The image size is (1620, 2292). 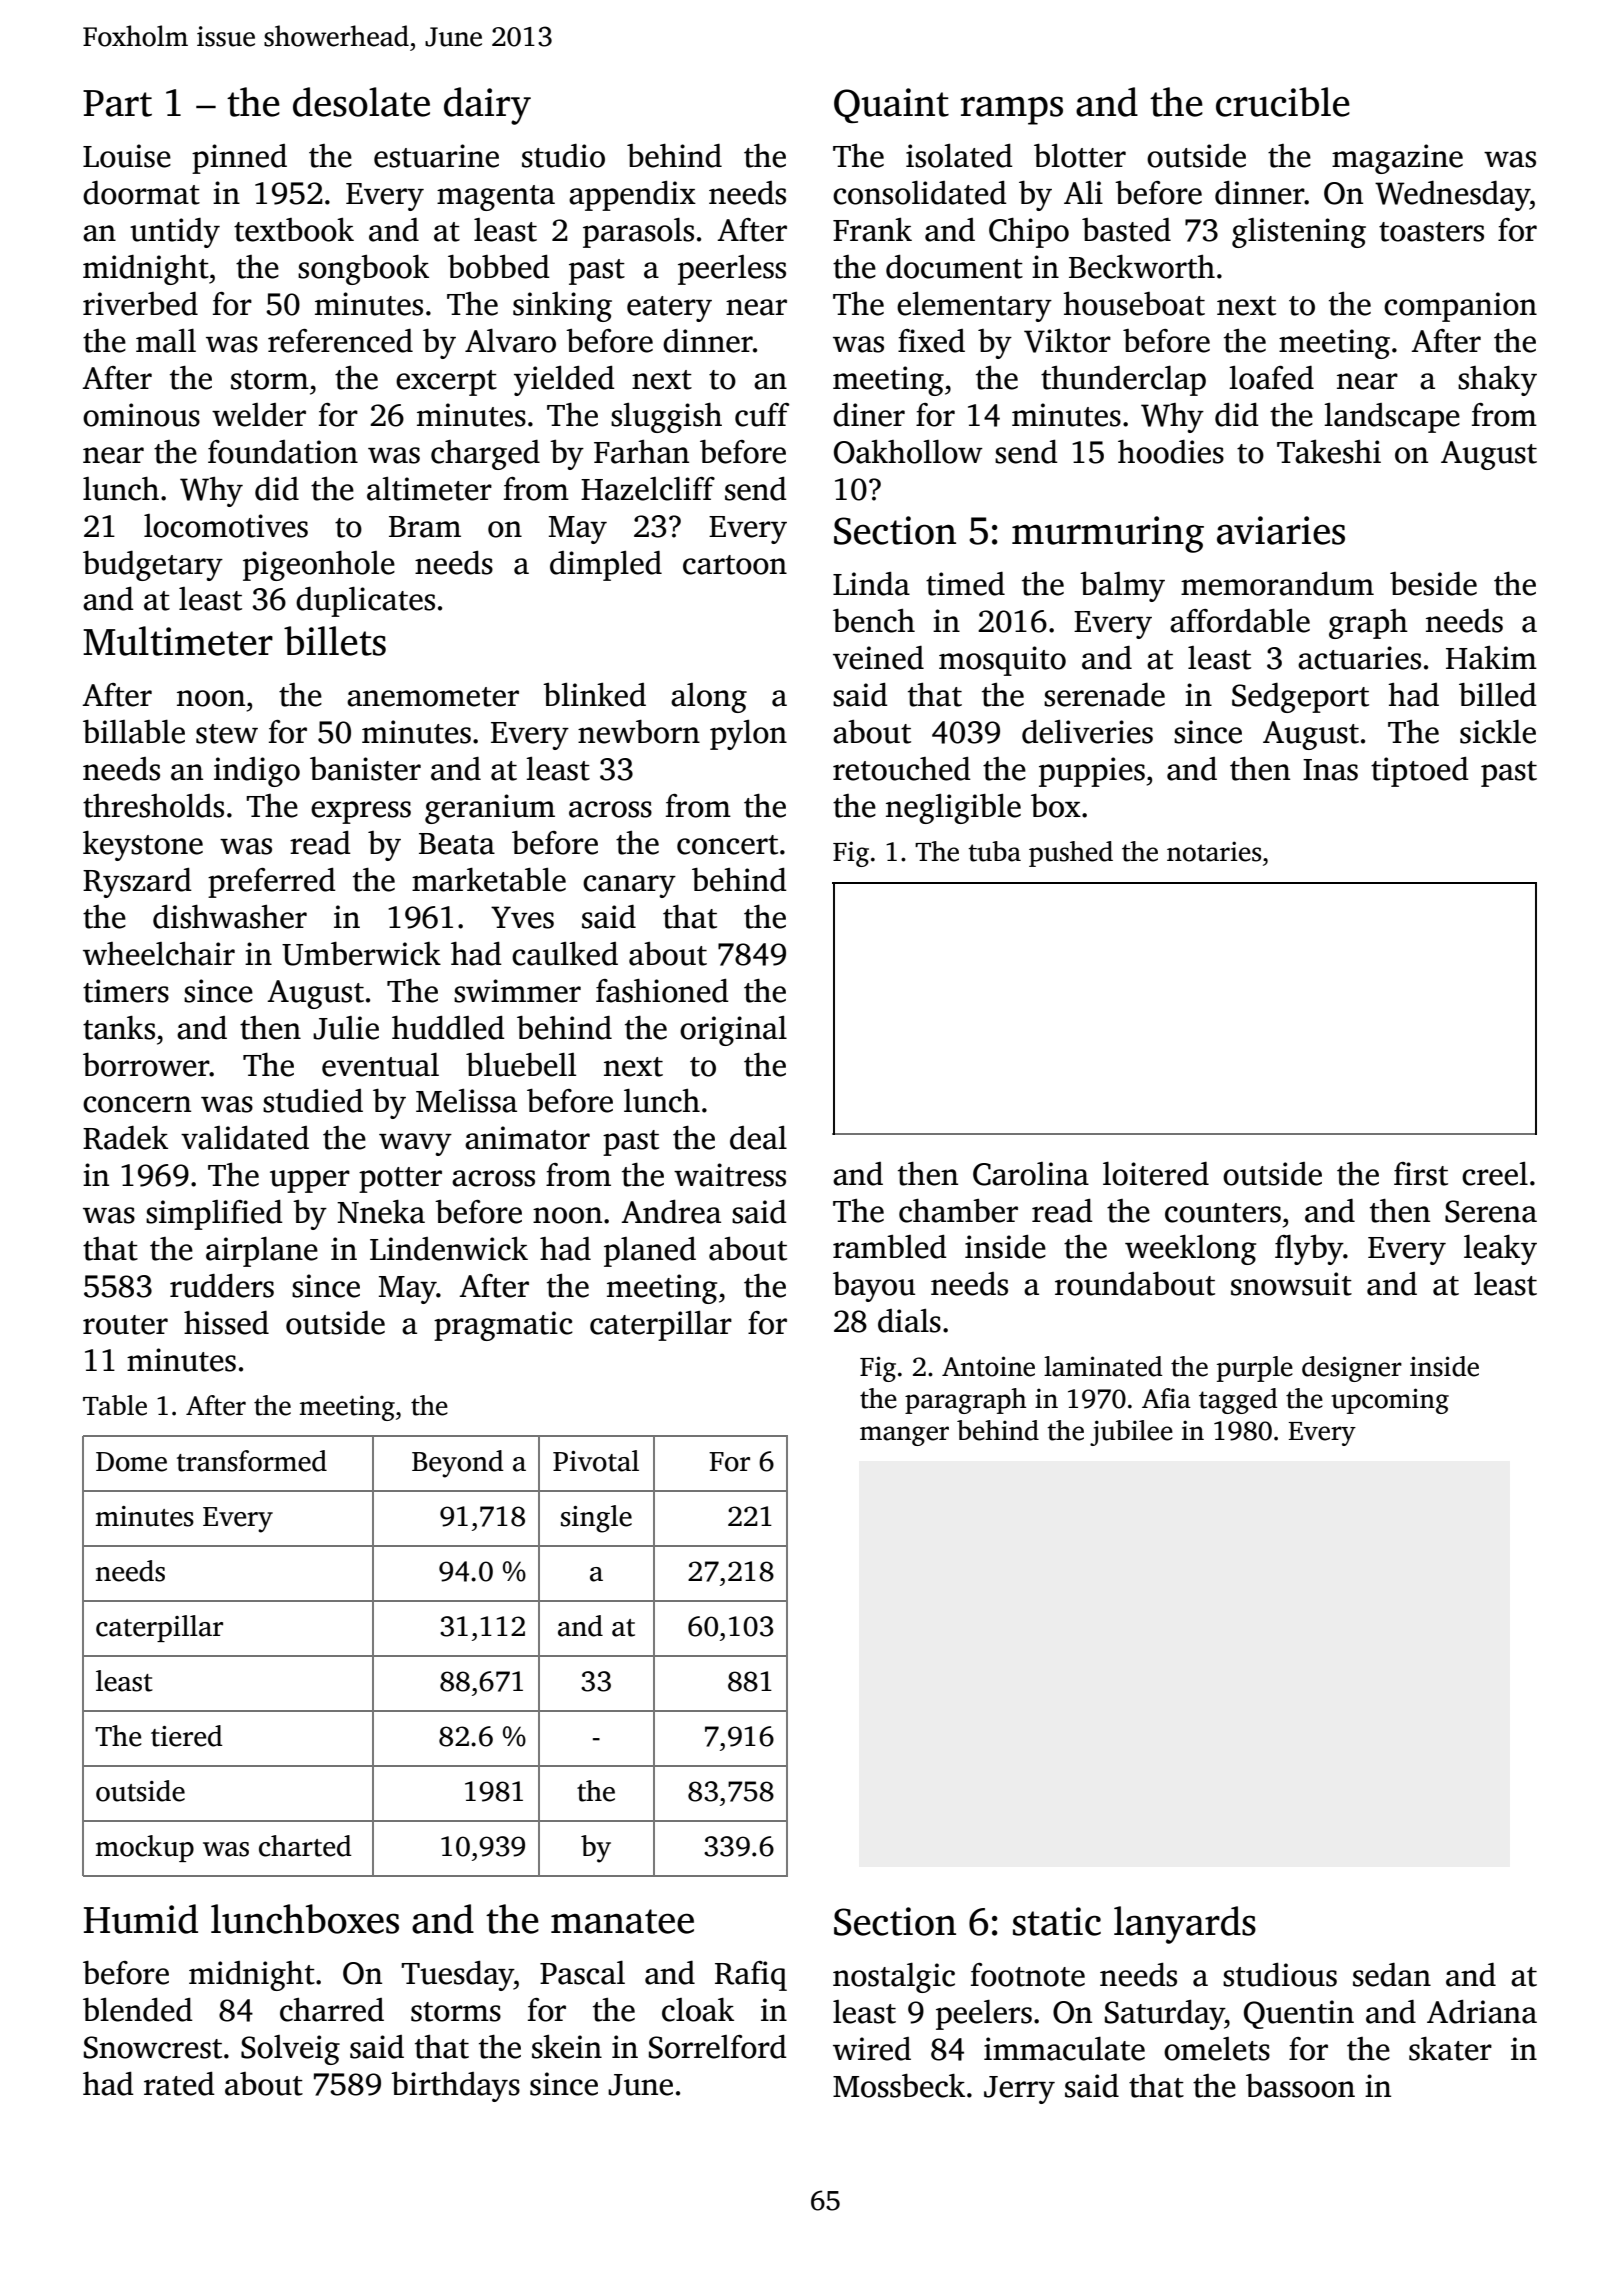 What do you see at coordinates (455, 2087) in the screenshot?
I see `birthdays` at bounding box center [455, 2087].
